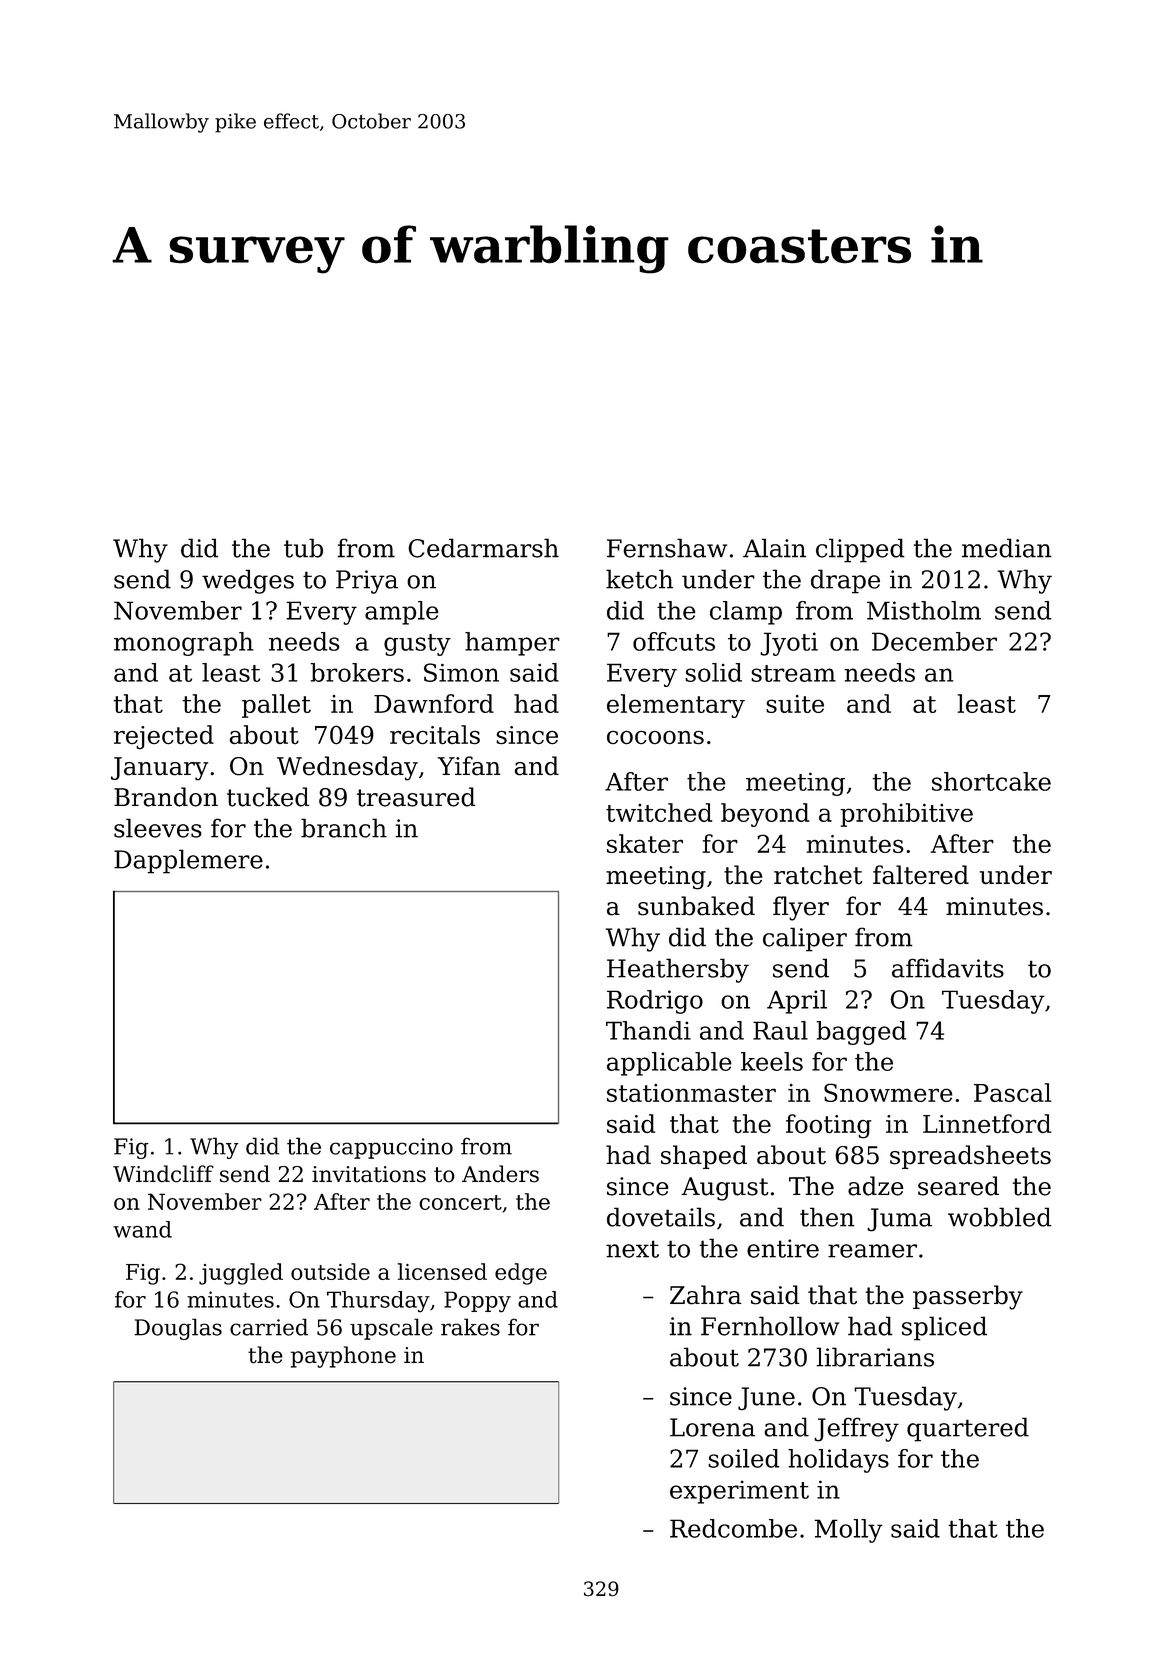 The image size is (1165, 1654). I want to click on carried, so click(269, 1327).
